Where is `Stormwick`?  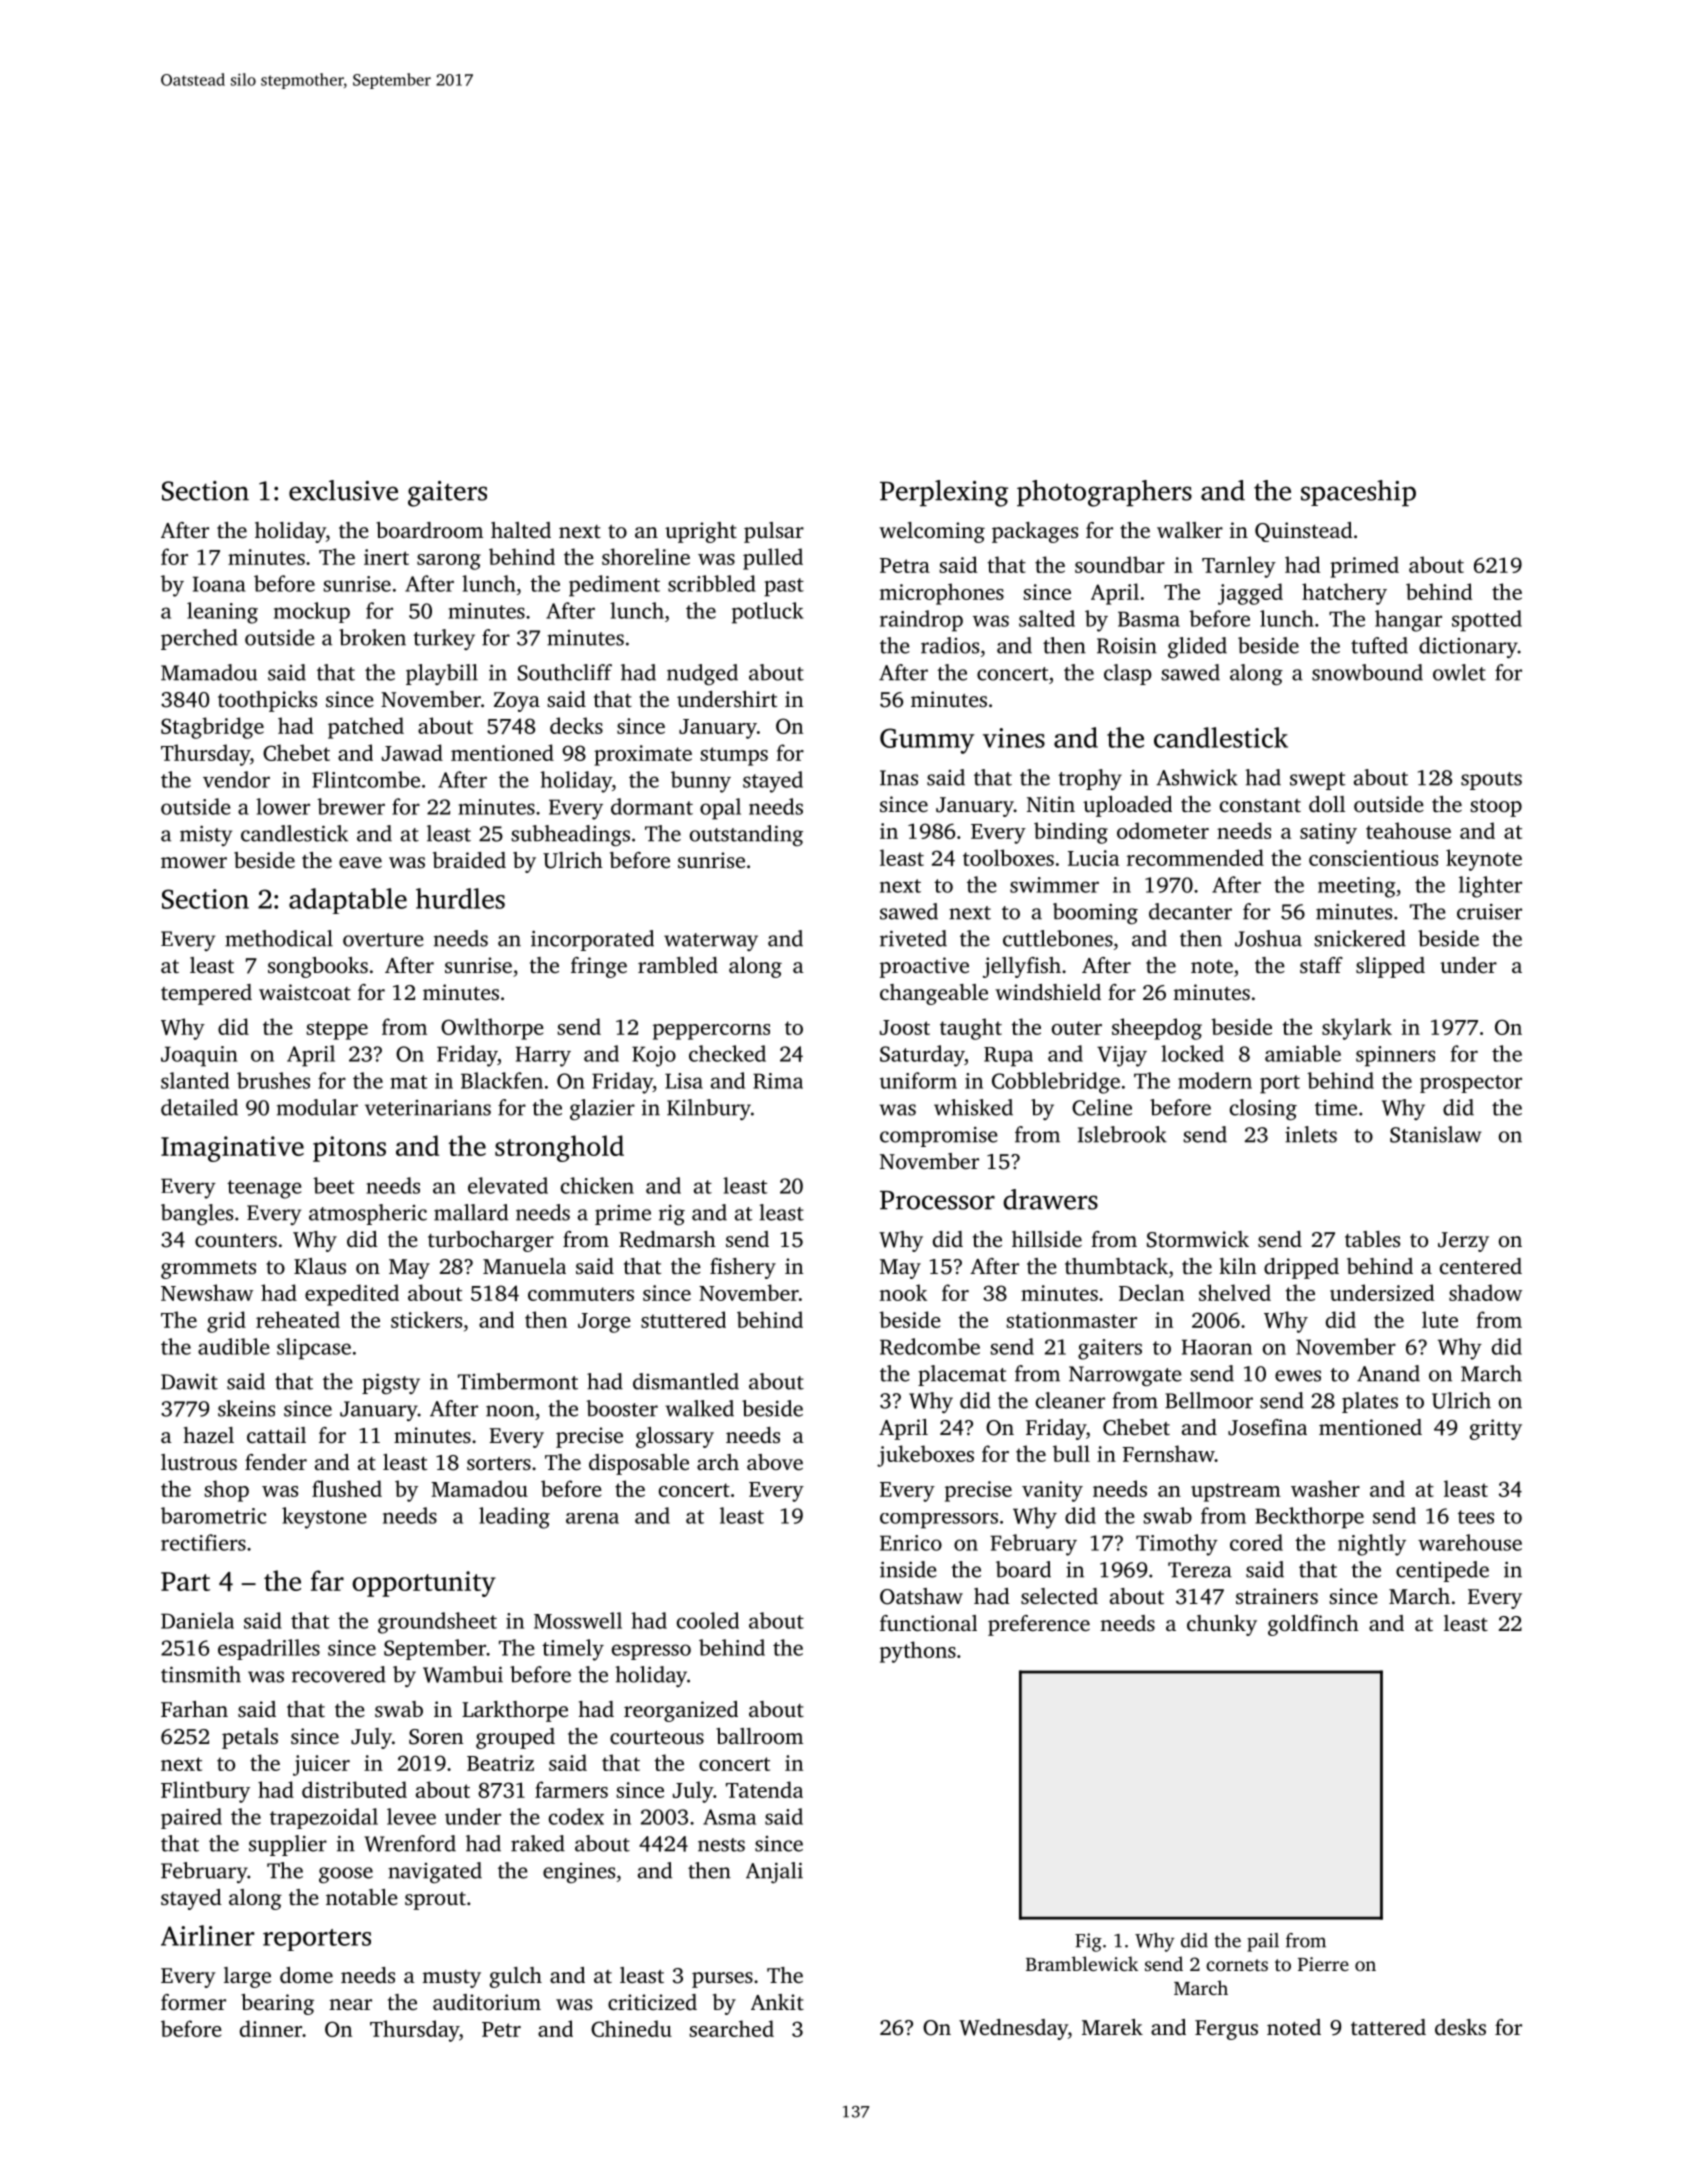 Stormwick is located at coordinates (1198, 1239).
